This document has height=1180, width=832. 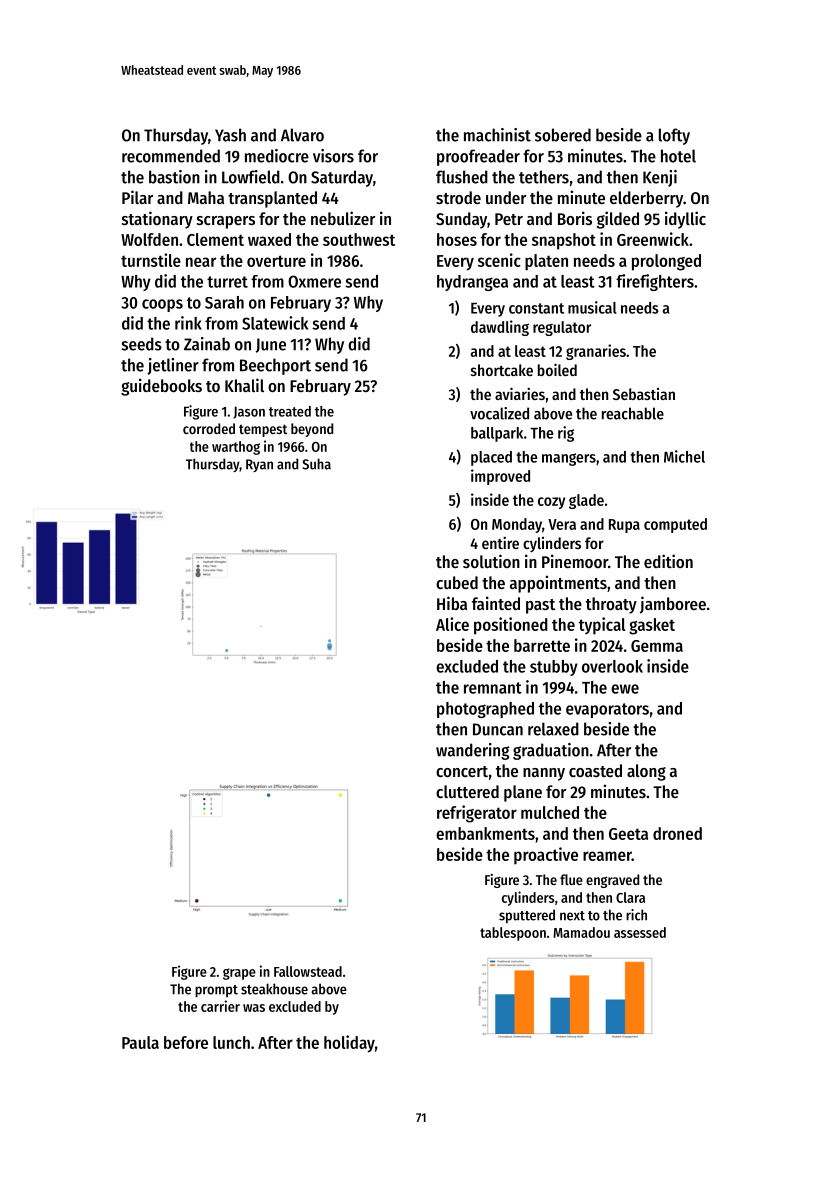 What do you see at coordinates (462, 177) in the document?
I see `flushed` at bounding box center [462, 177].
